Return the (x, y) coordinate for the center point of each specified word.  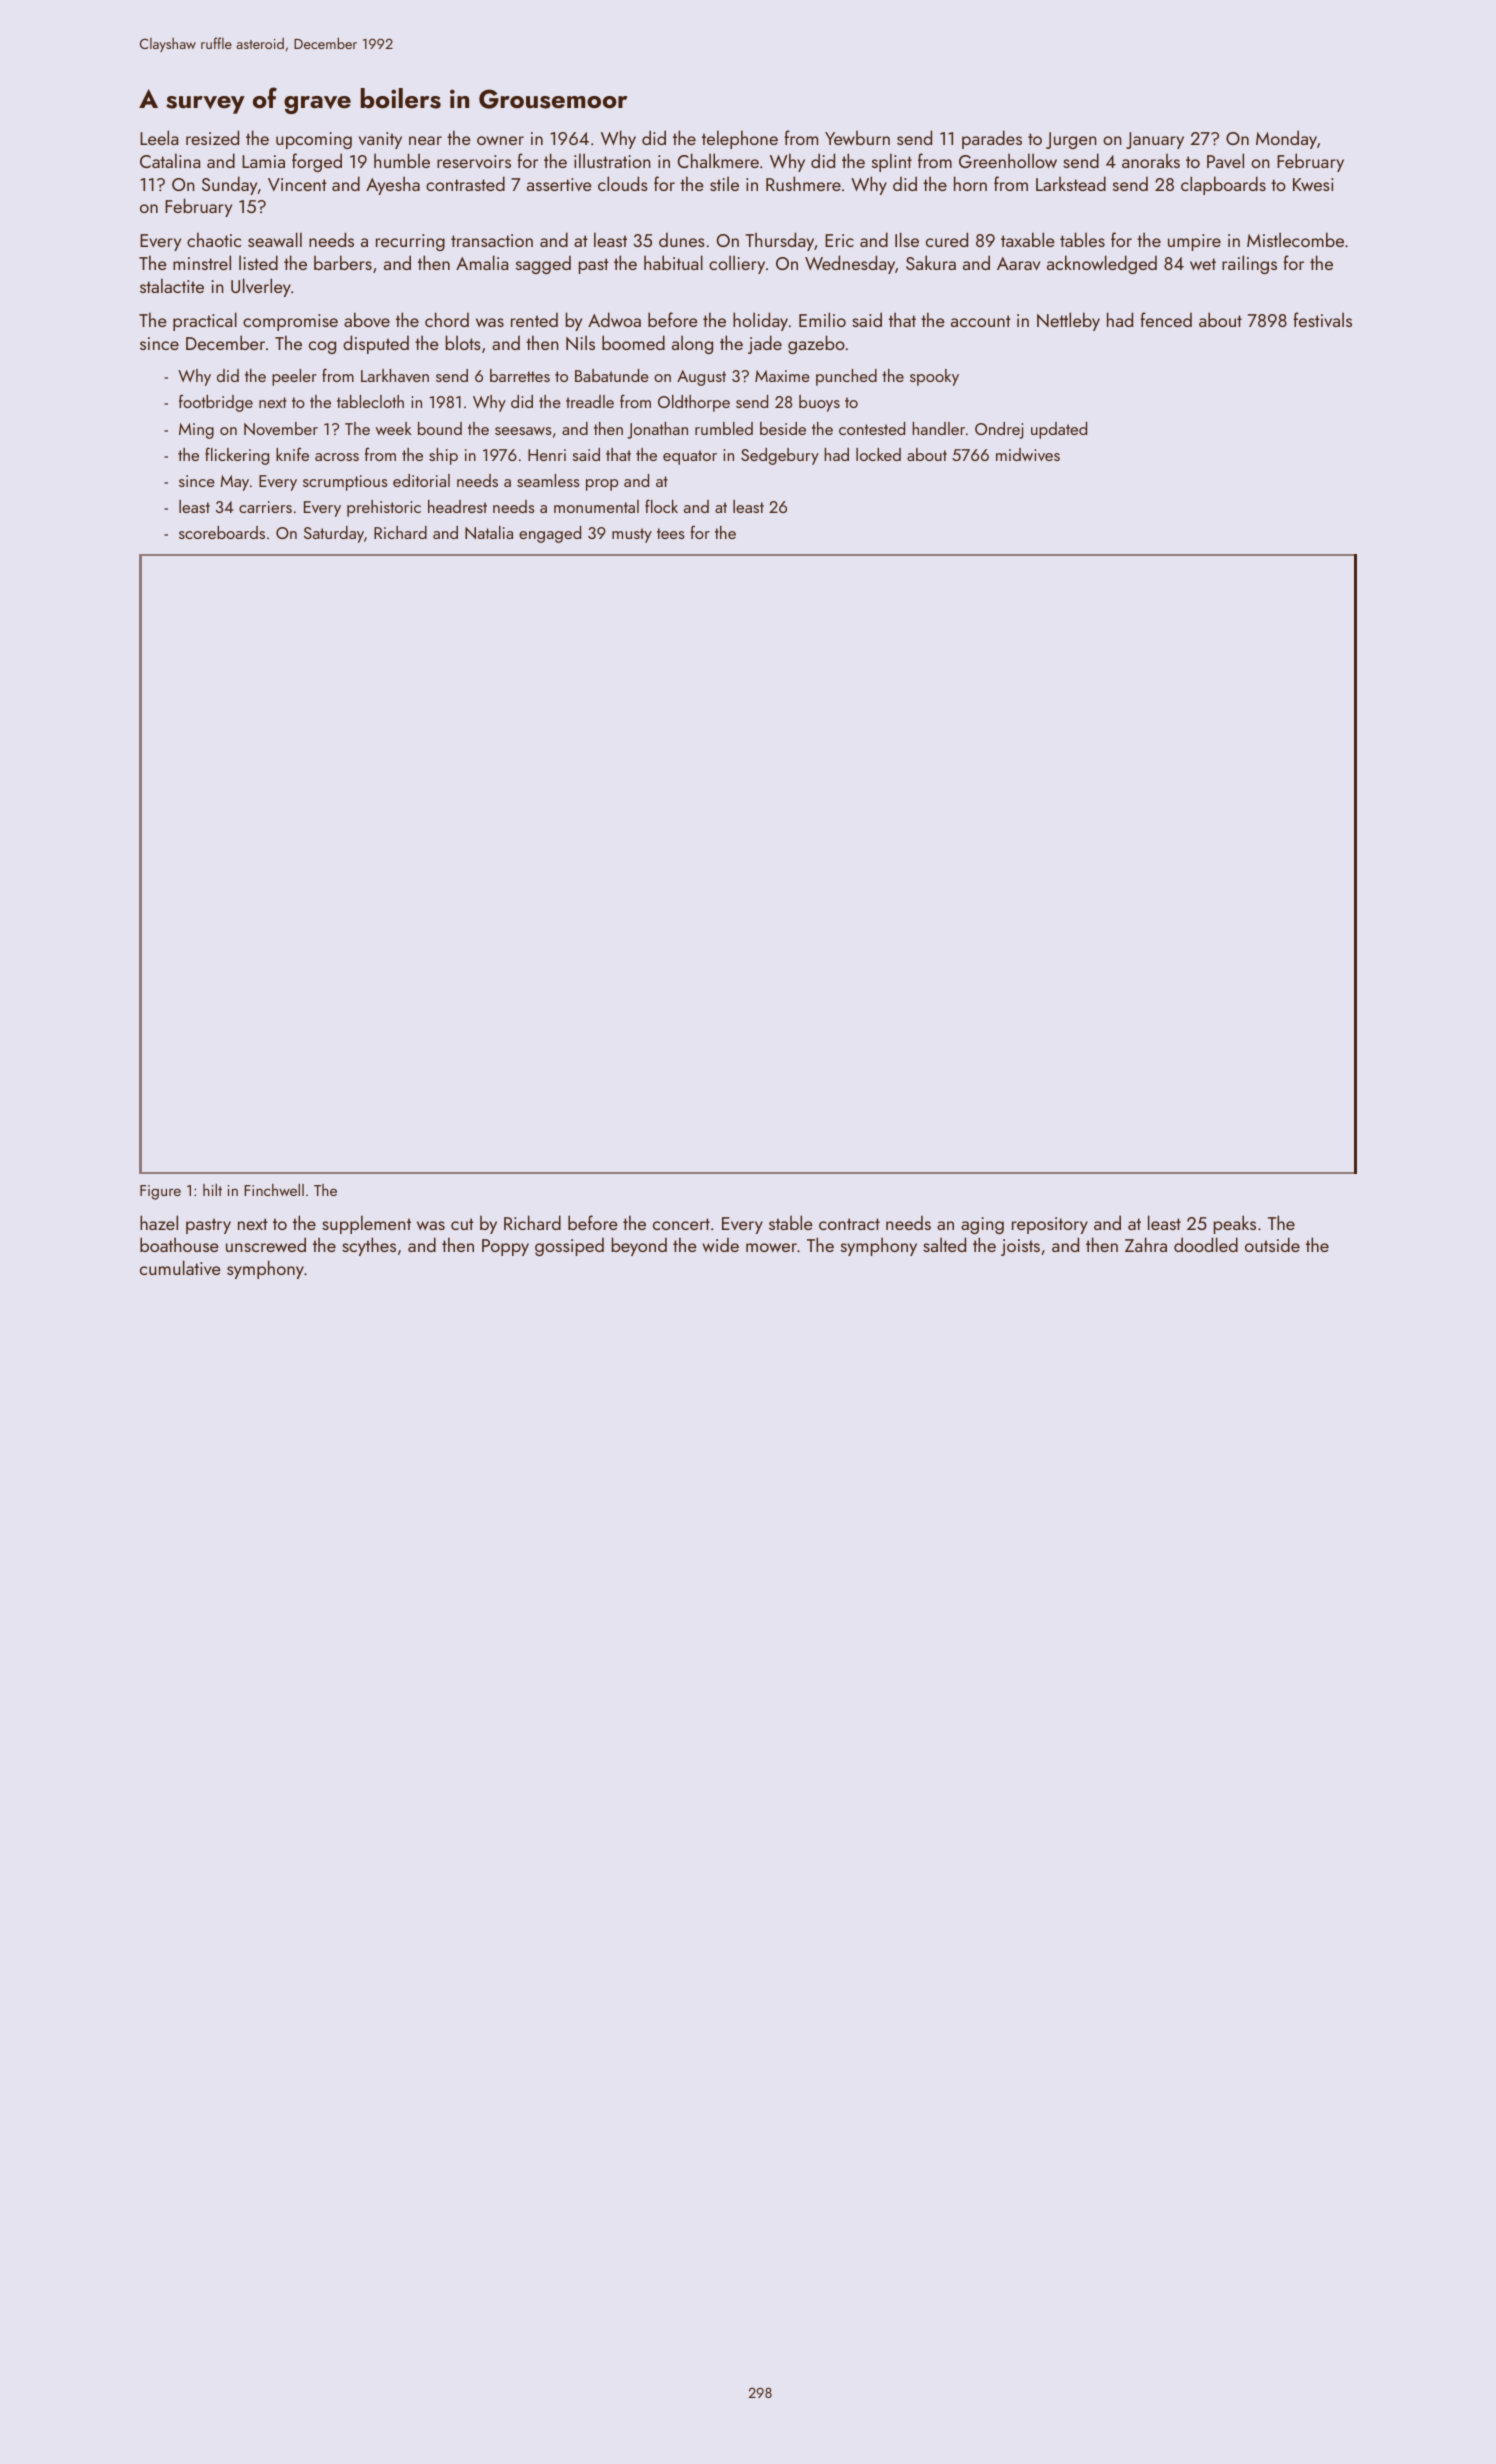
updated (1059, 430)
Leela (159, 137)
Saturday (334, 534)
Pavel (1225, 160)
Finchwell (274, 1190)
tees (670, 533)
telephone (740, 139)
